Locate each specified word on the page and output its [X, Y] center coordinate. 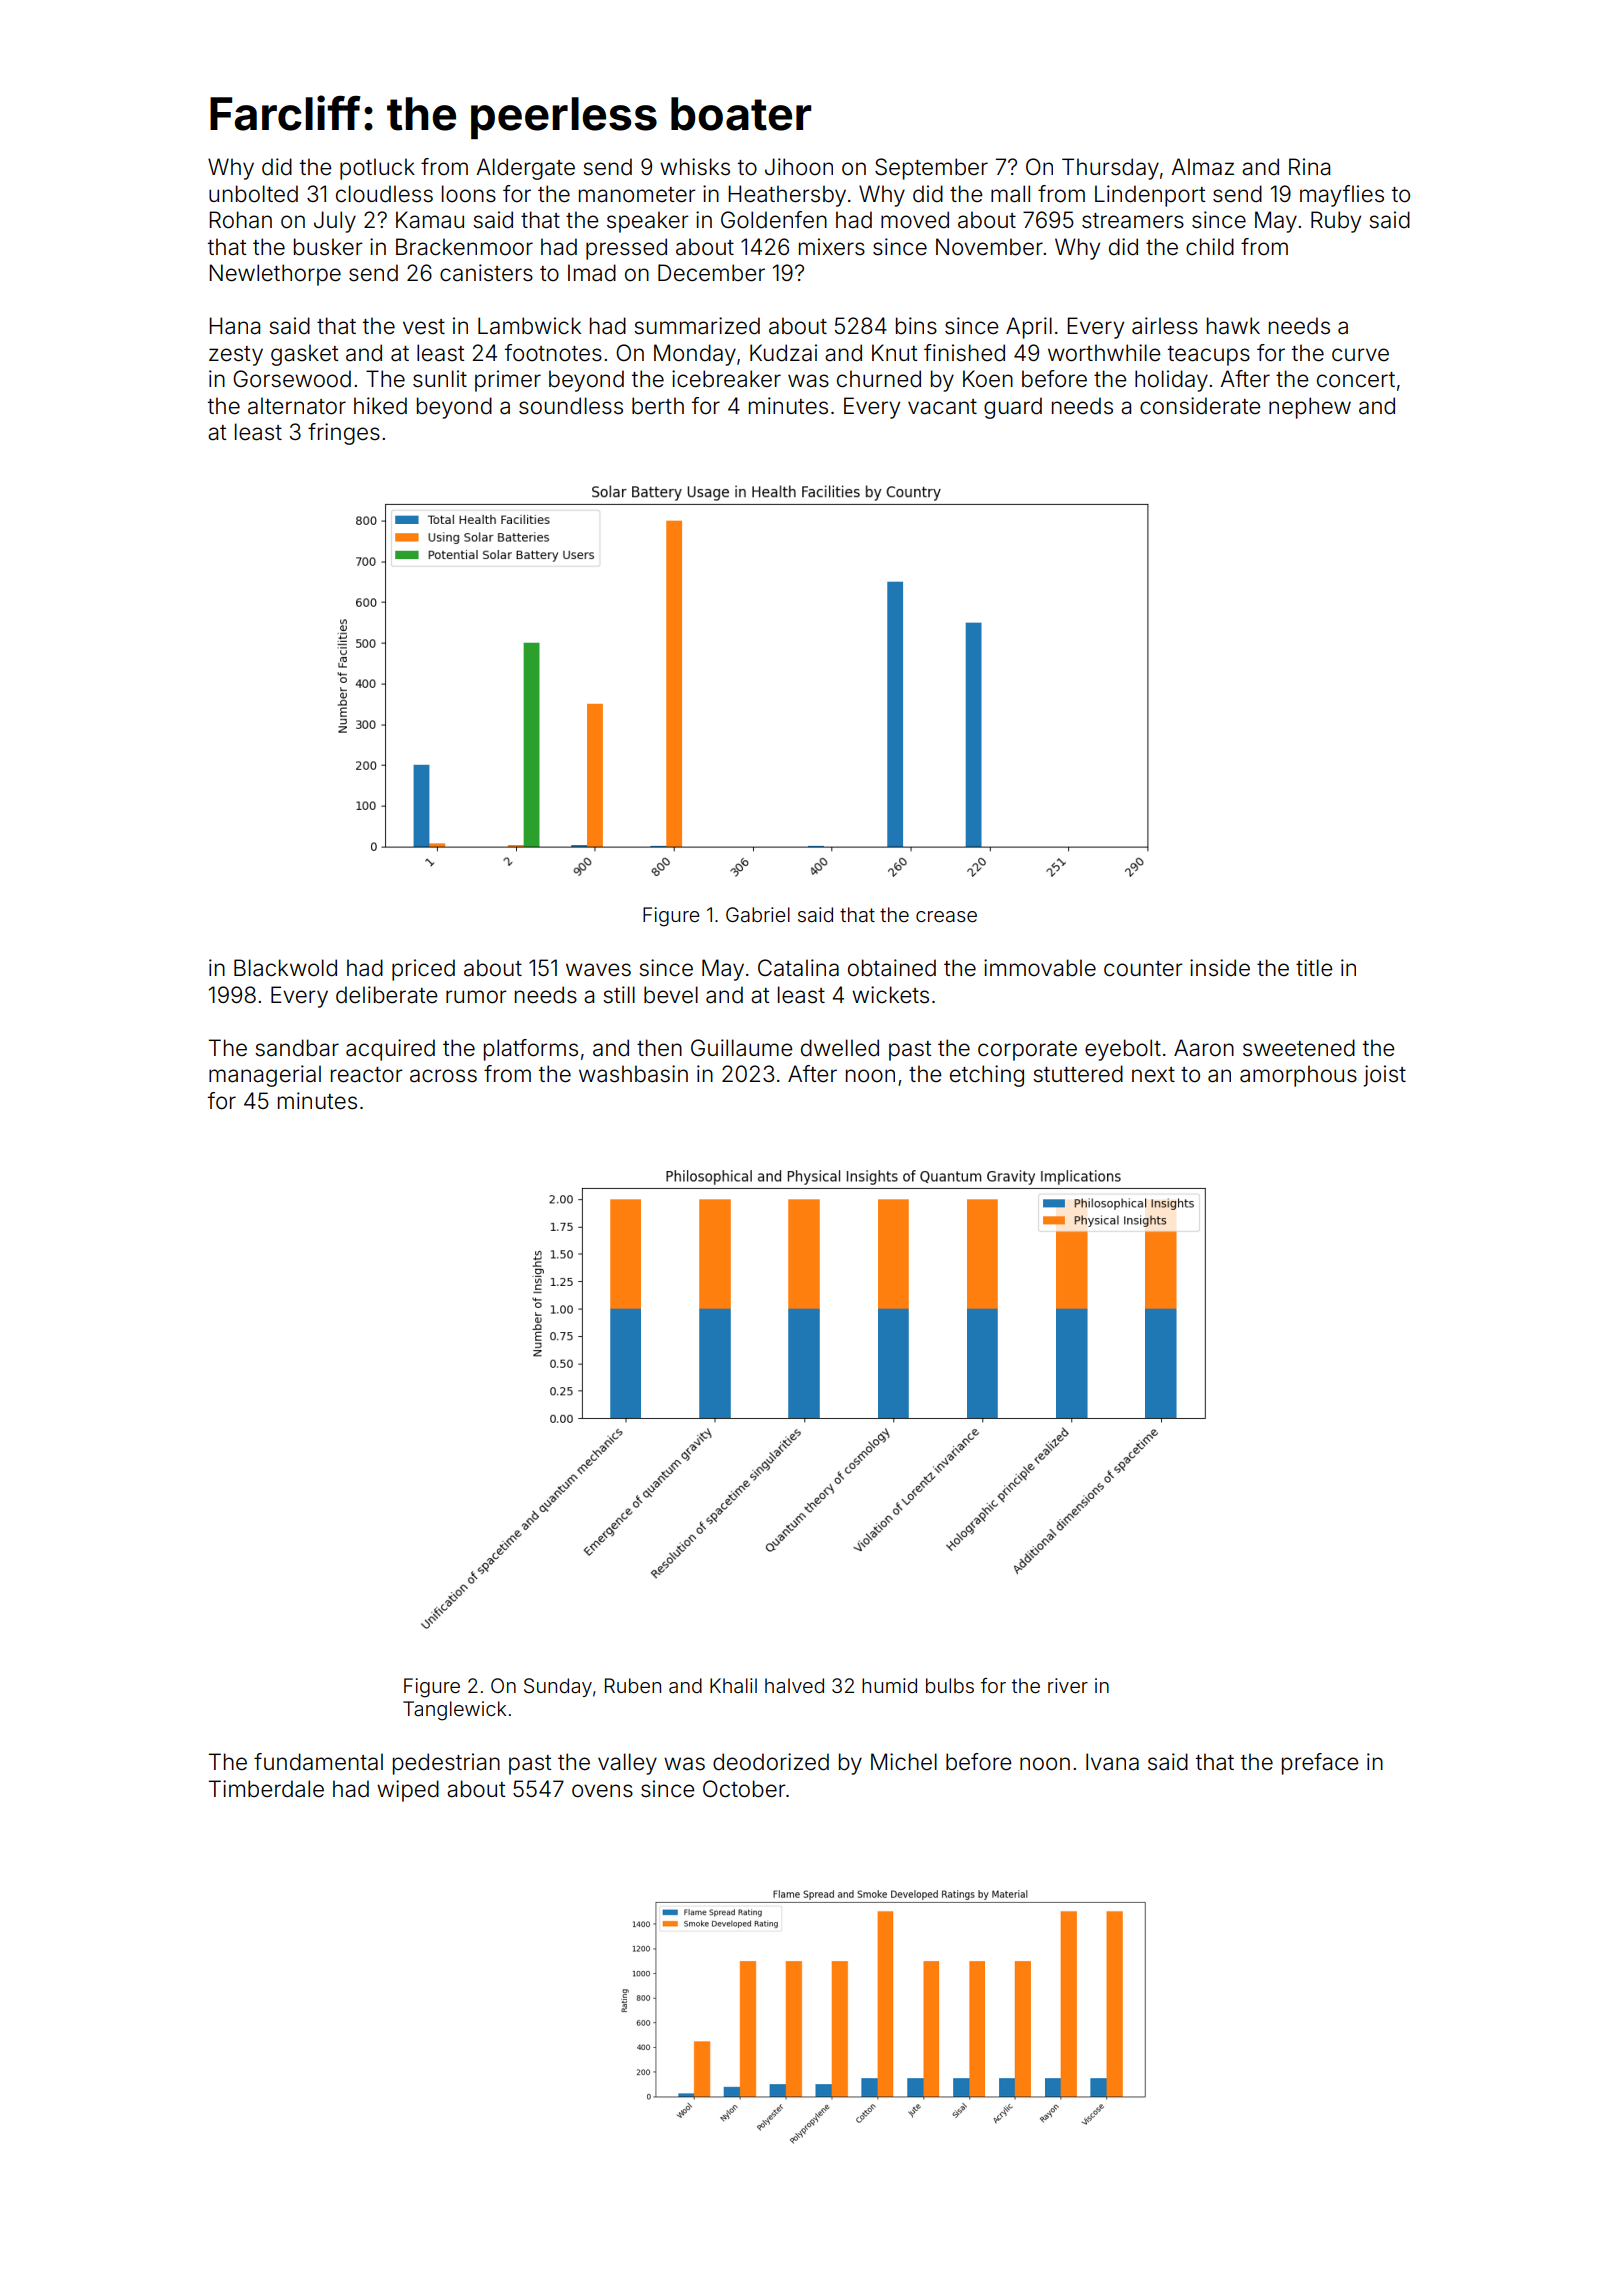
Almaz [1202, 167]
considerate [1200, 406]
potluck [377, 169]
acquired [390, 1050]
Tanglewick [454, 1711]
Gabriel [758, 915]
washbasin [633, 1074]
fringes [344, 434]
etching [987, 1076]
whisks [695, 167]
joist [1384, 1076]
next [1153, 1075]
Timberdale [266, 1789]
